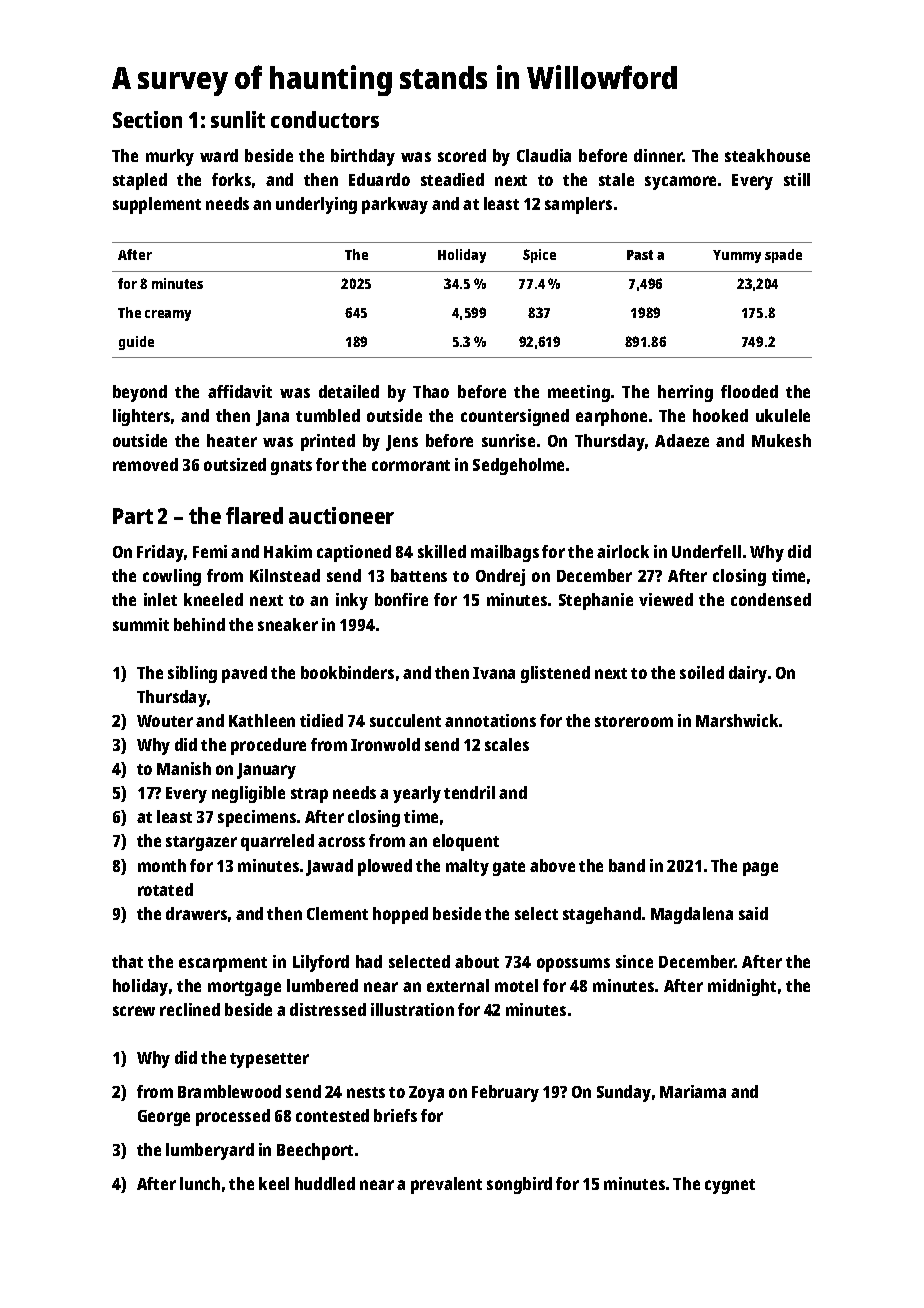 This image has width=924, height=1308. Describe the element at coordinates (767, 155) in the image. I see `steakhouse` at that location.
